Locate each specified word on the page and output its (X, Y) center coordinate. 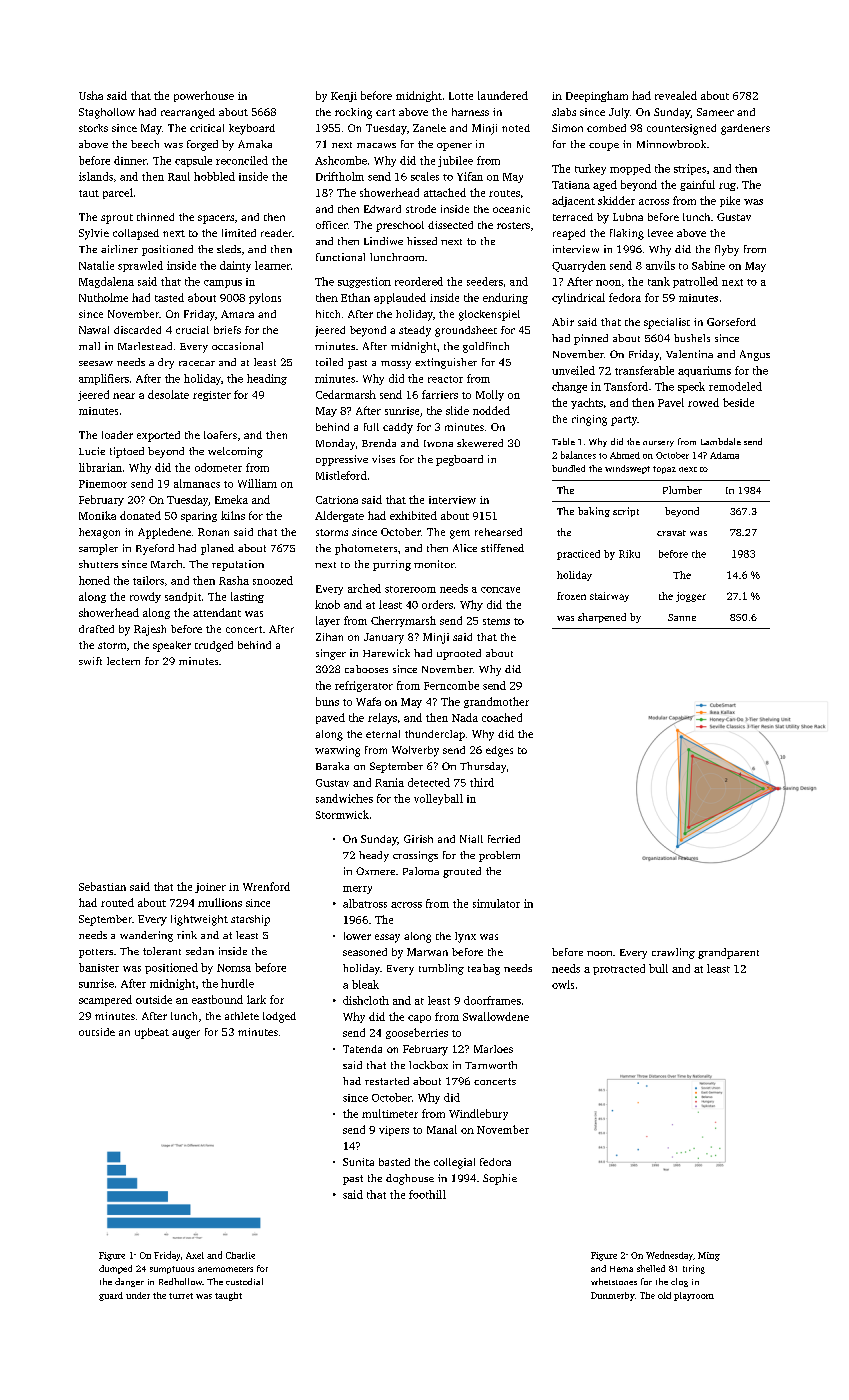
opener (454, 147)
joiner (210, 888)
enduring (505, 298)
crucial (192, 330)
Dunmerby (613, 1296)
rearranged (188, 113)
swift (90, 661)
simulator (496, 903)
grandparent (728, 953)
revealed (676, 95)
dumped (115, 1269)
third (482, 782)
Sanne (682, 617)
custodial (244, 1281)
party (624, 421)
